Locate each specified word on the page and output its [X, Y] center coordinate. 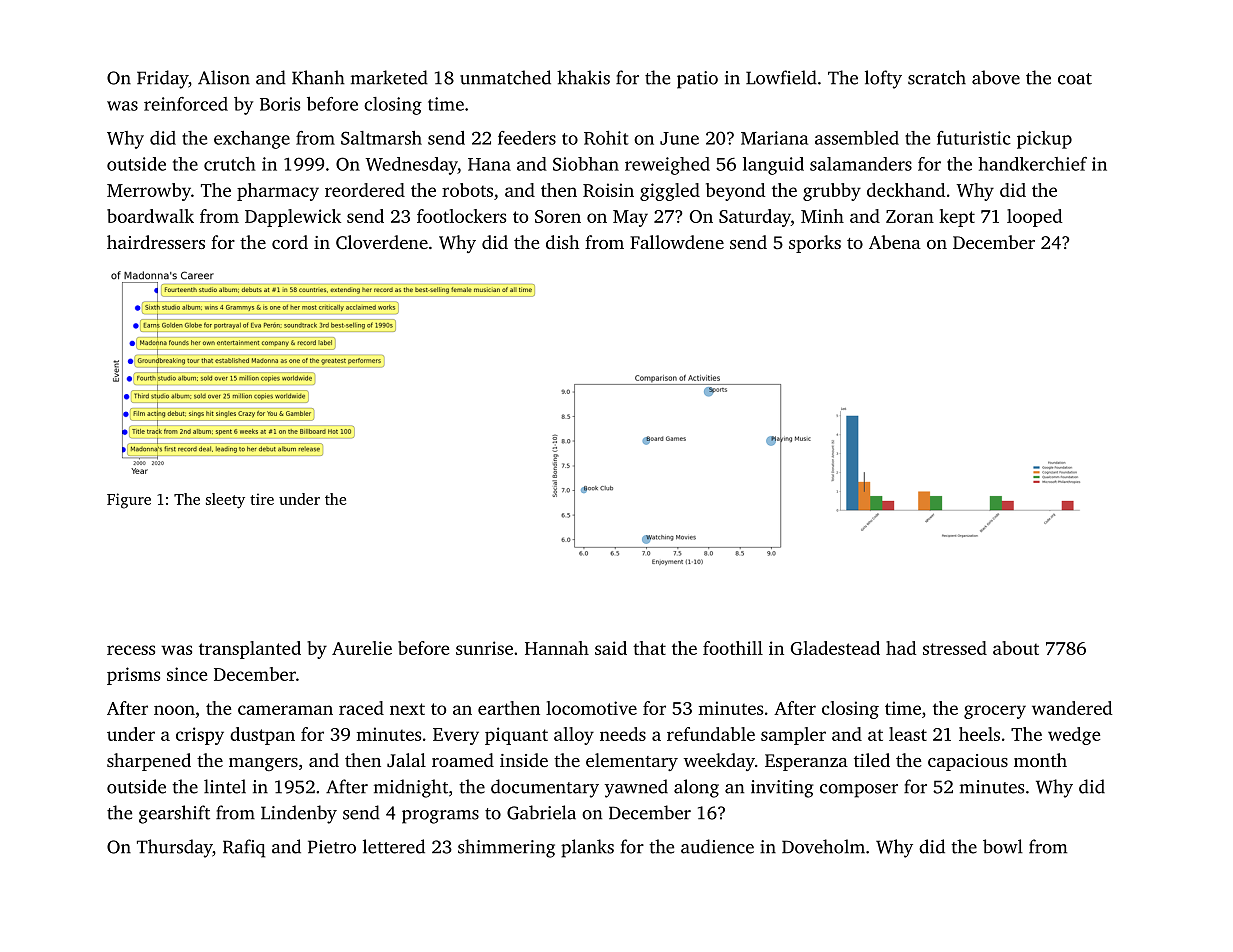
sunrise [484, 648]
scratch [937, 77]
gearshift [174, 814]
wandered [1072, 708]
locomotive [591, 708]
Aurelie [362, 648]
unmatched [505, 77]
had [901, 648]
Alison [224, 77]
